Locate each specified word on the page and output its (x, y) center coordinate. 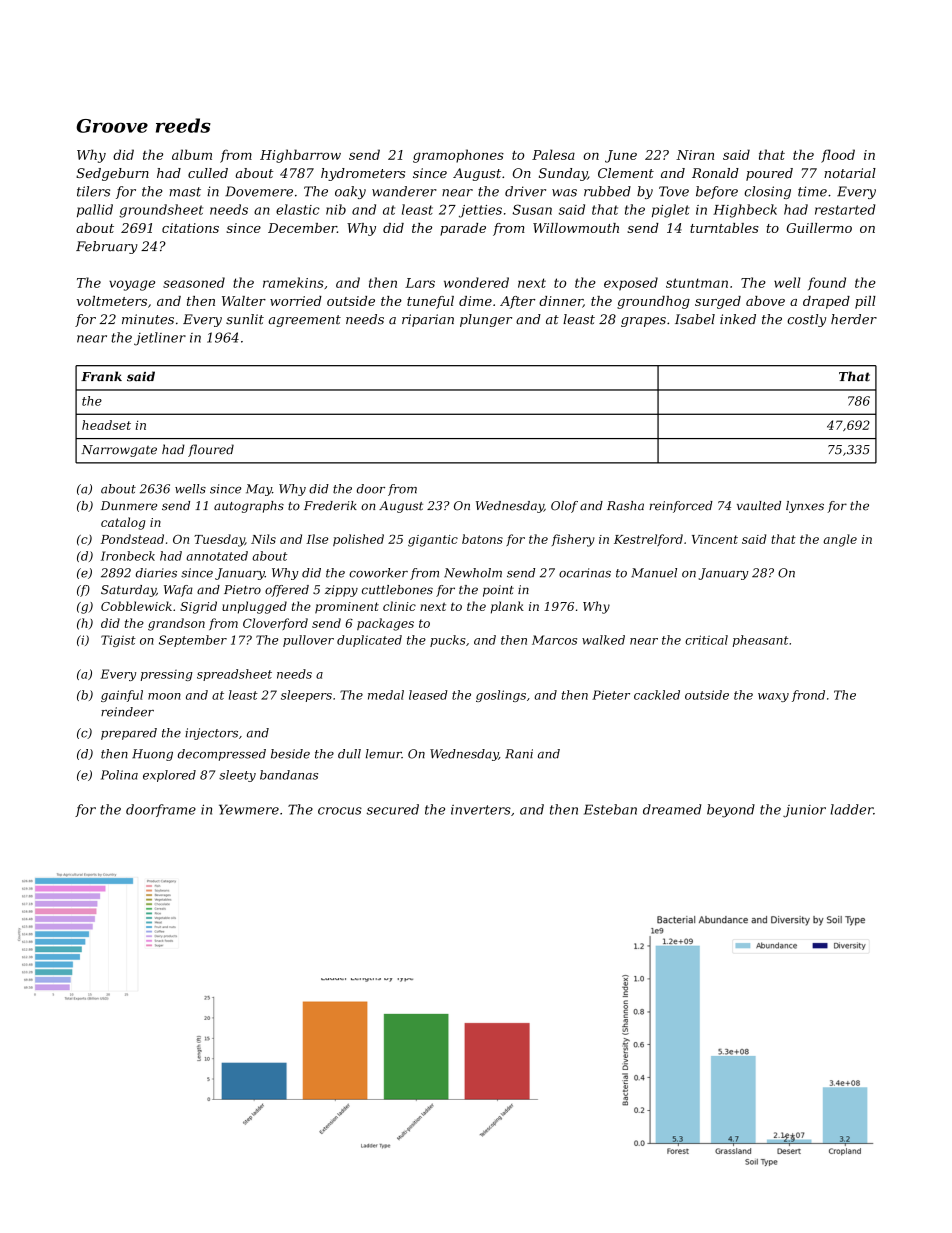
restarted (845, 209)
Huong (152, 755)
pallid (95, 210)
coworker (378, 573)
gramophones (458, 156)
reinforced (681, 507)
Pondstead (132, 539)
